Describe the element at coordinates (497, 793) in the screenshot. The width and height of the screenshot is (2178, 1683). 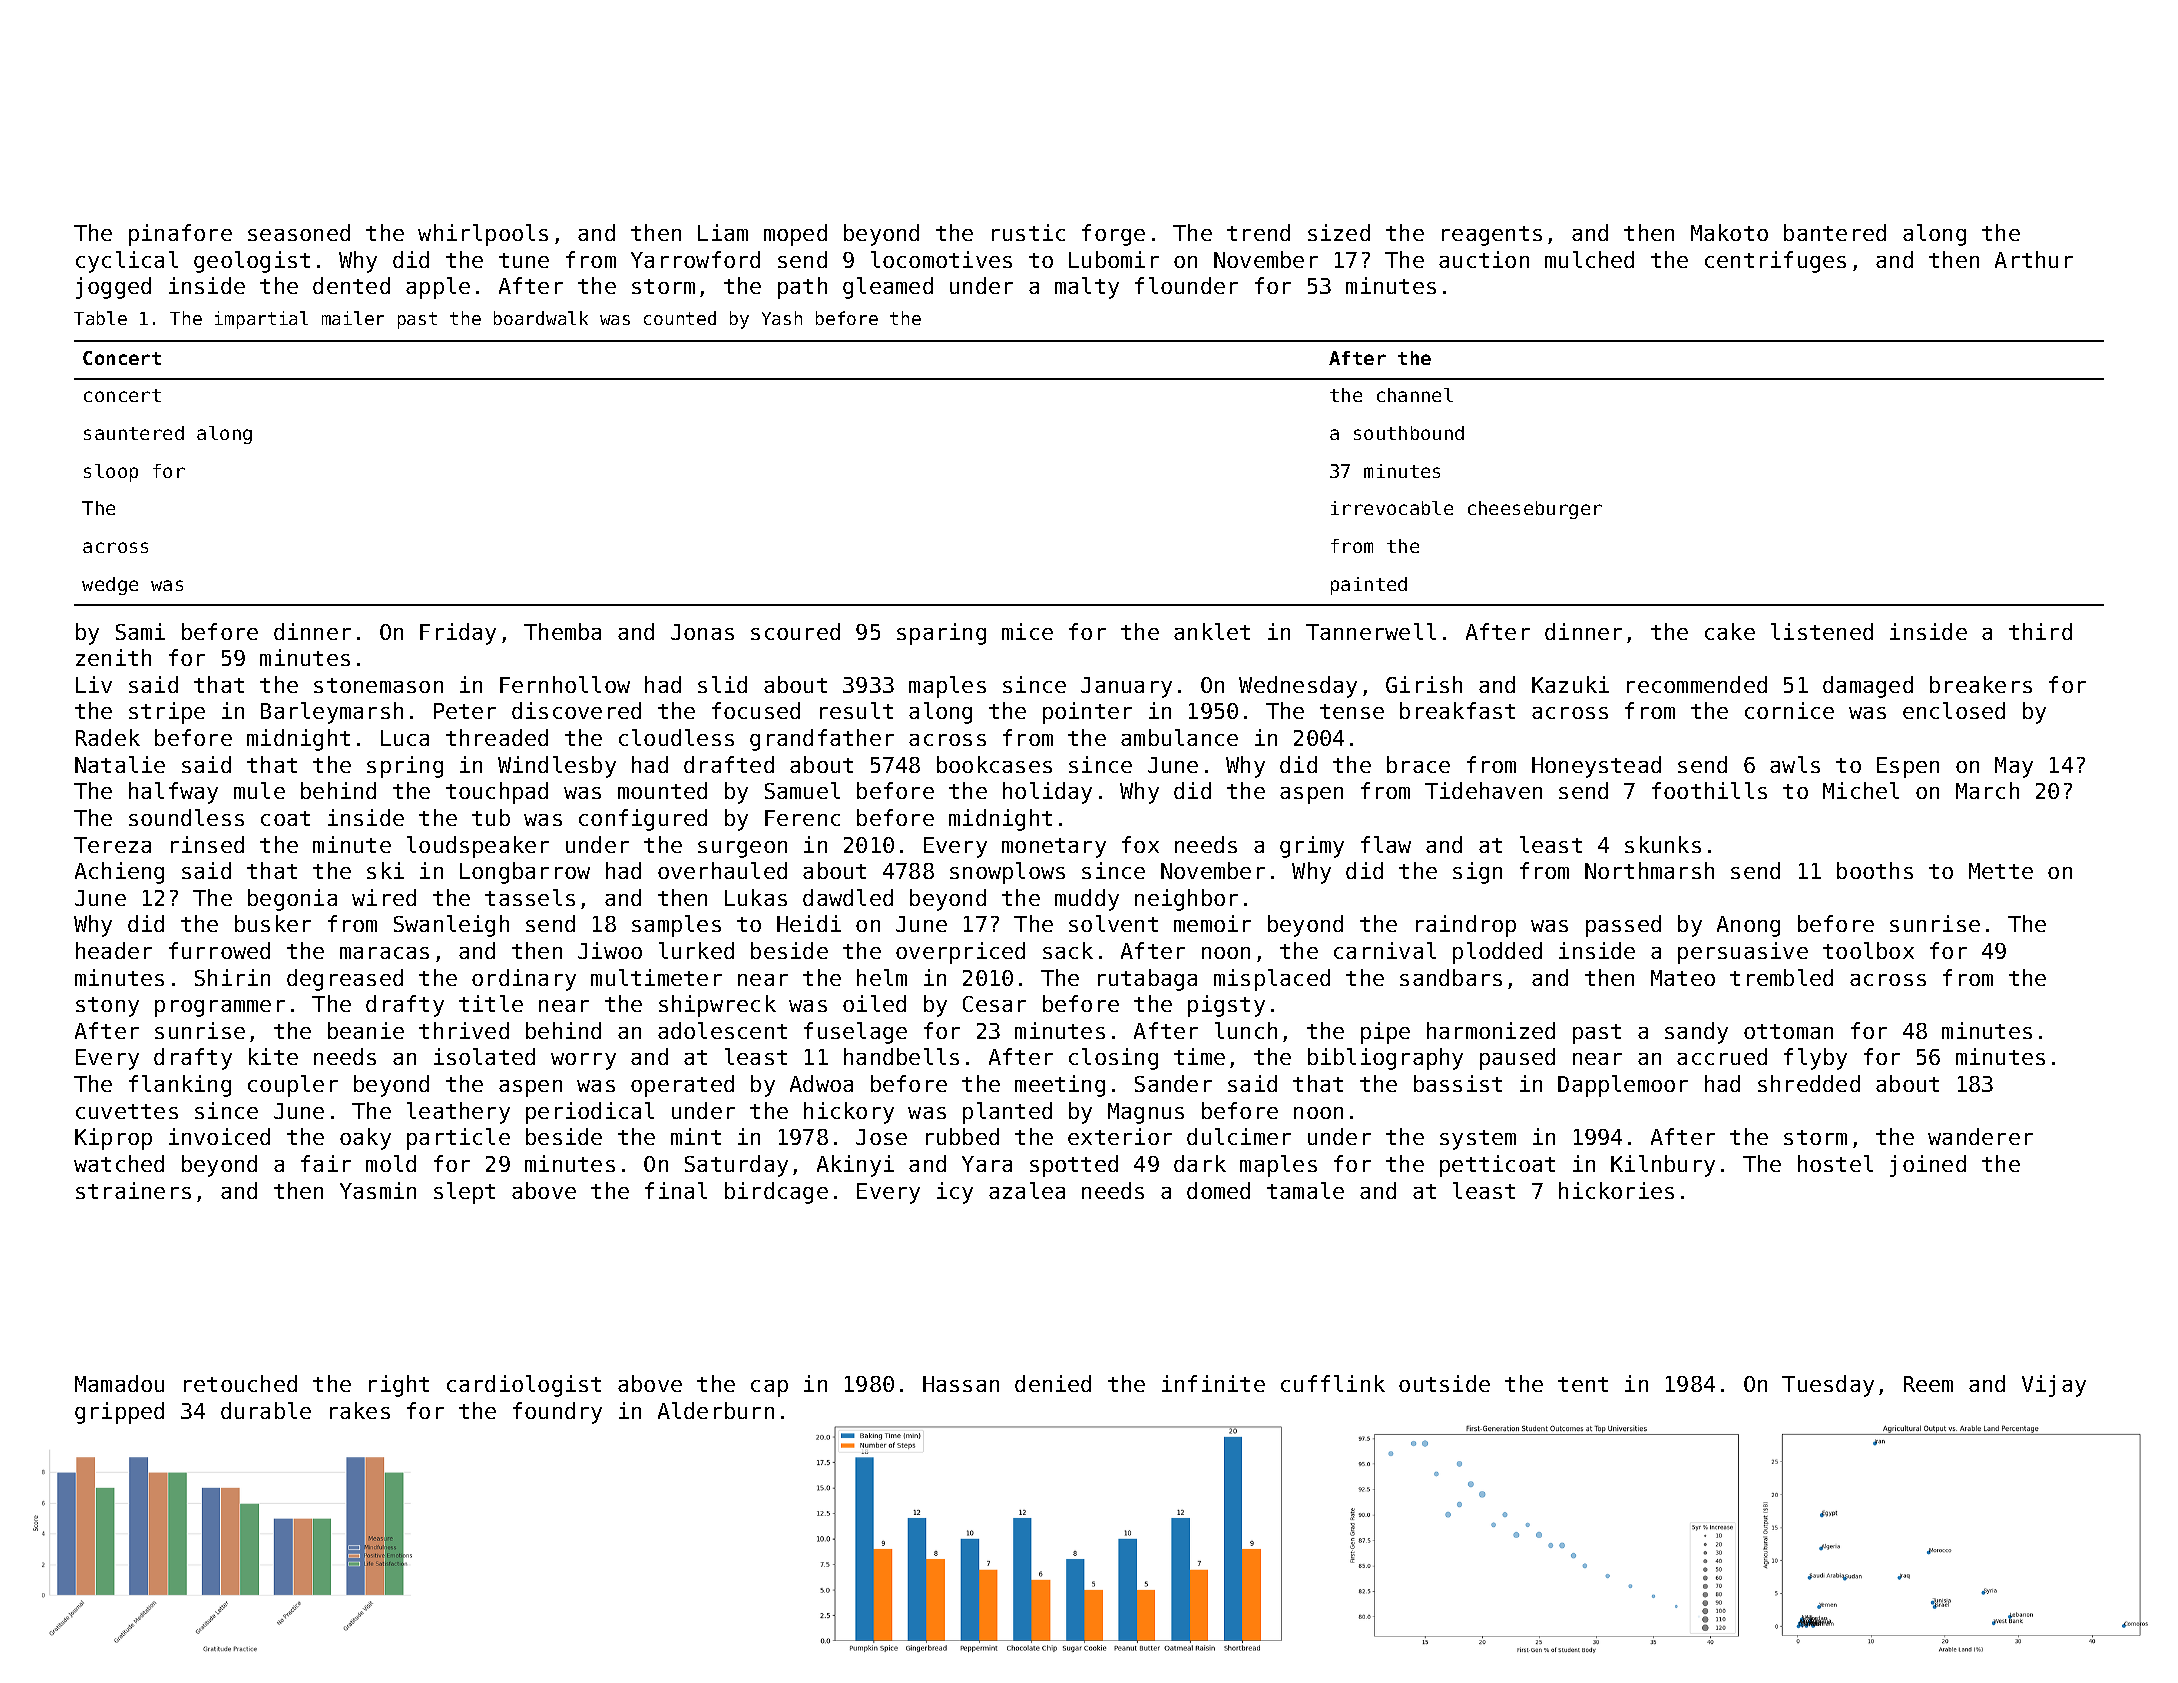
I see `touchpad` at that location.
